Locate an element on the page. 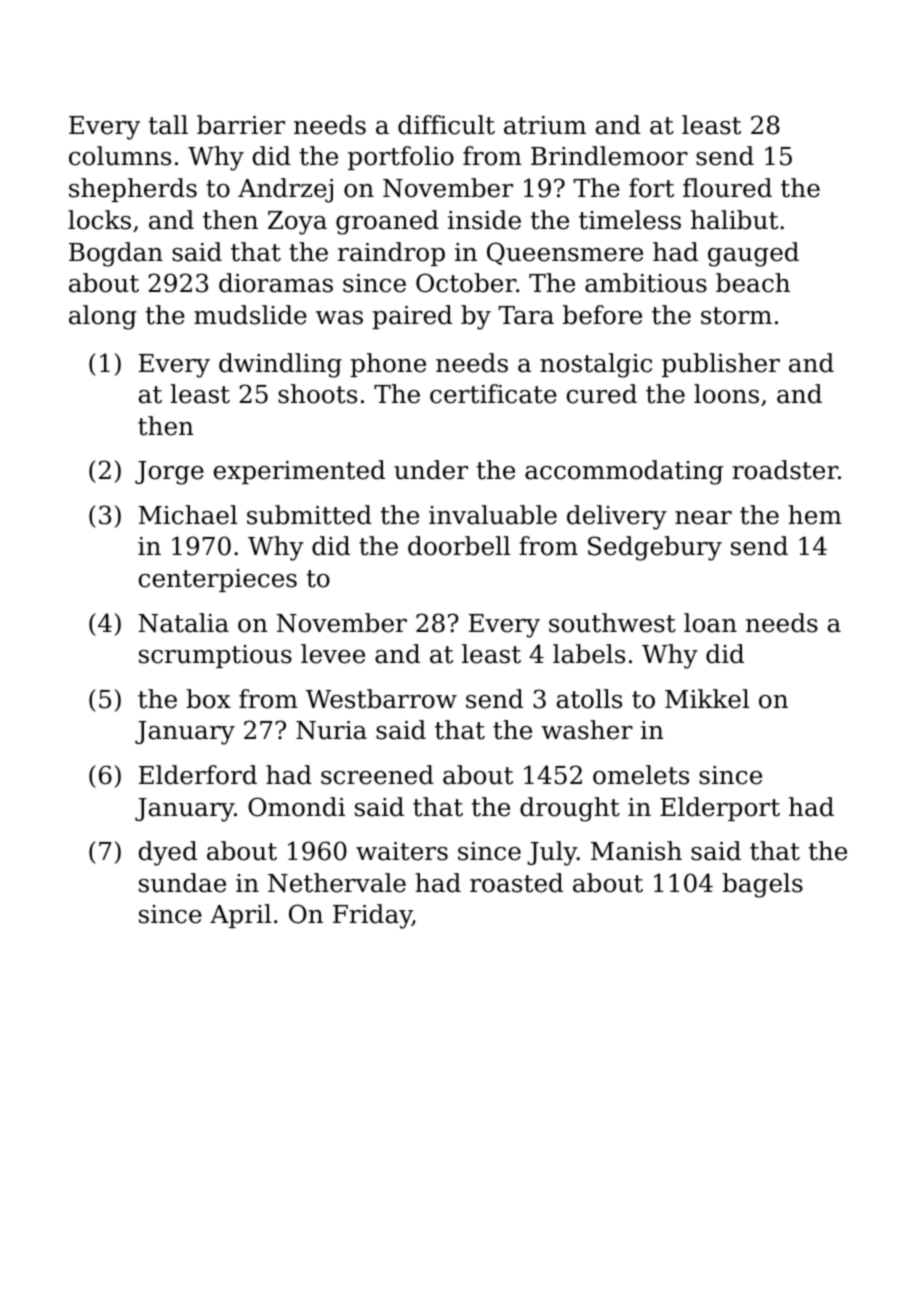 This page has height=1311, width=924. dioramas is located at coordinates (276, 283).
